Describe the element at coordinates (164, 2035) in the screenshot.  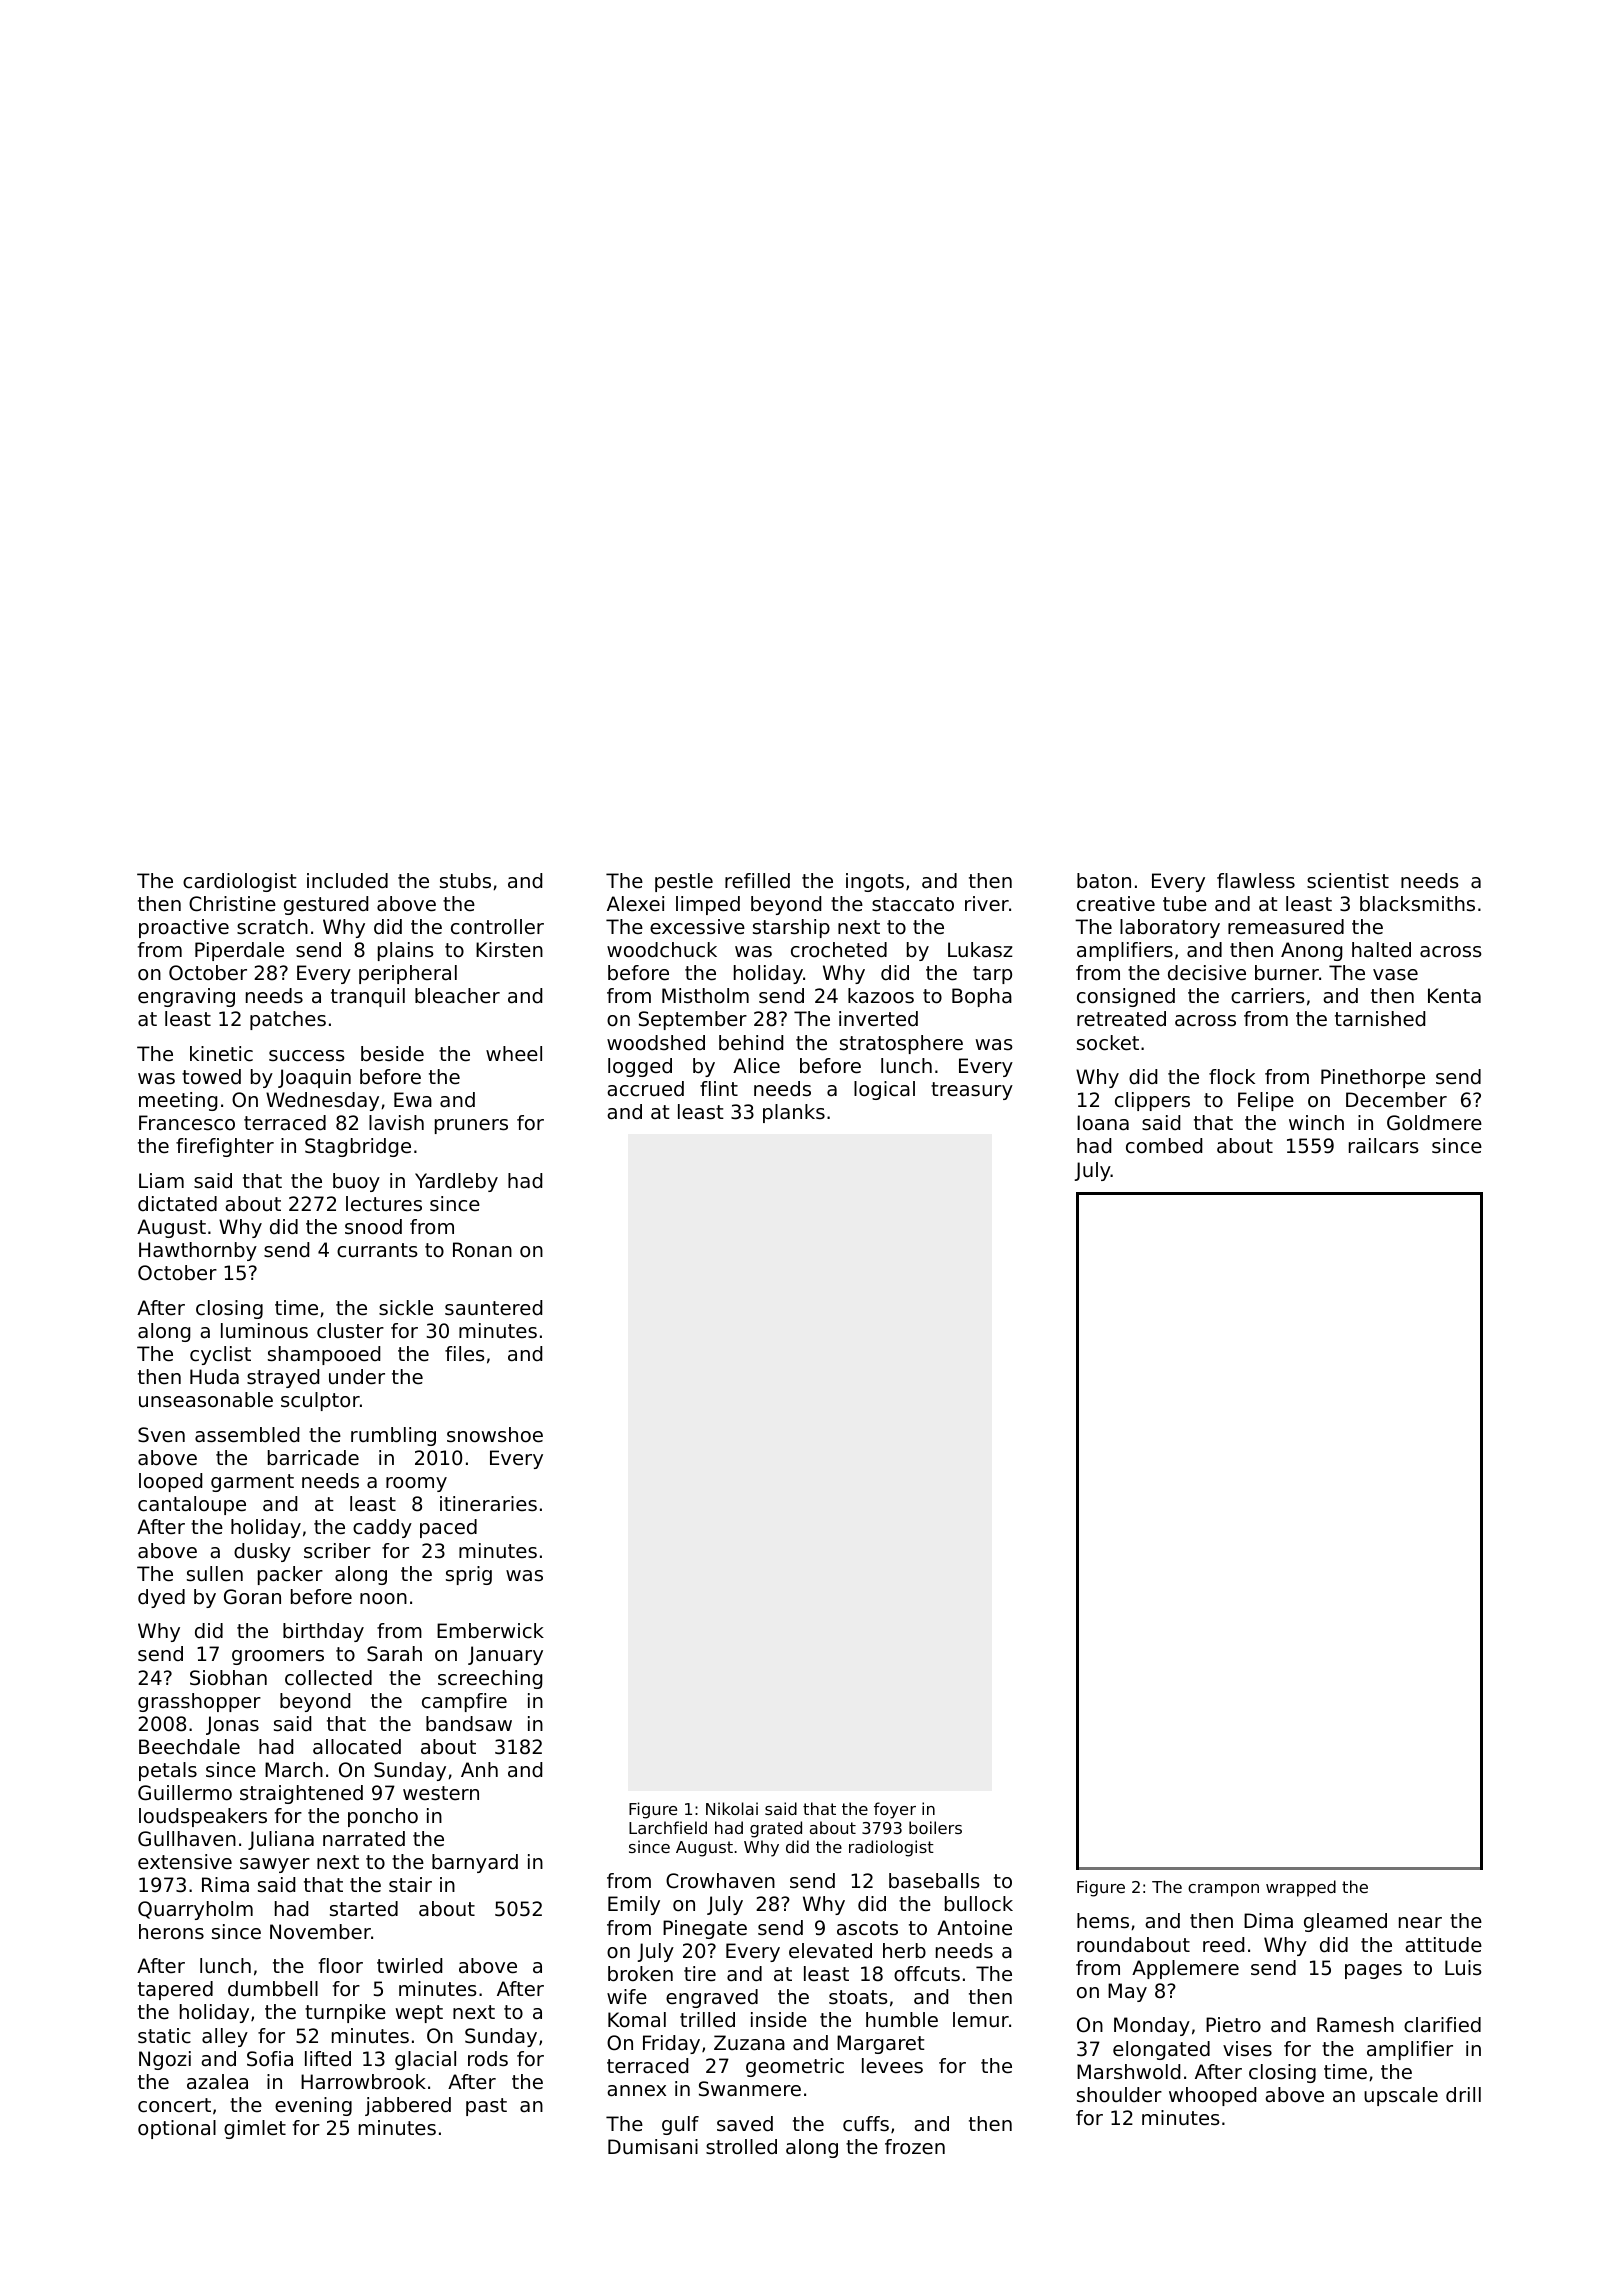
I see `static` at that location.
